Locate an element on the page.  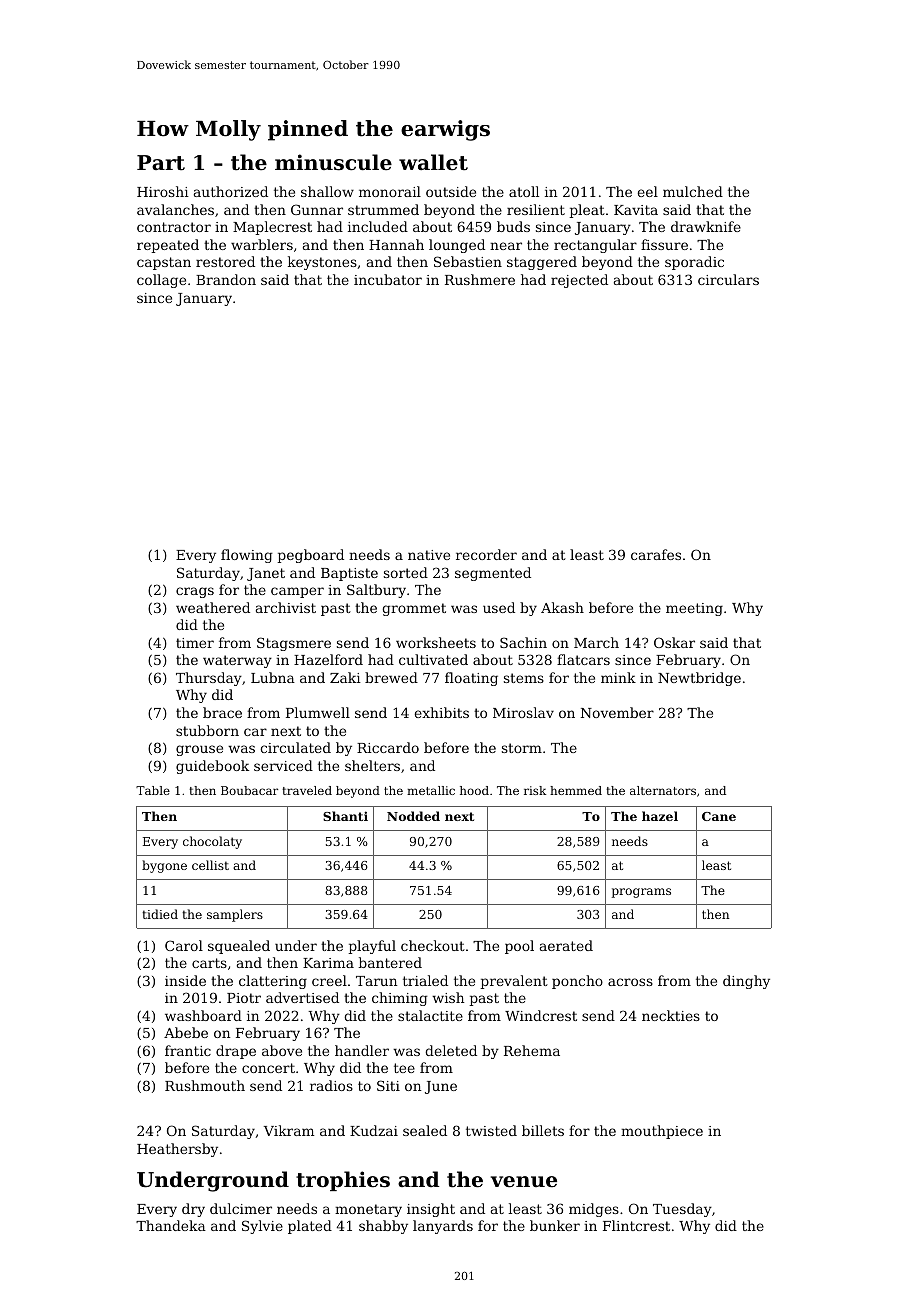
alternators is located at coordinates (663, 790).
